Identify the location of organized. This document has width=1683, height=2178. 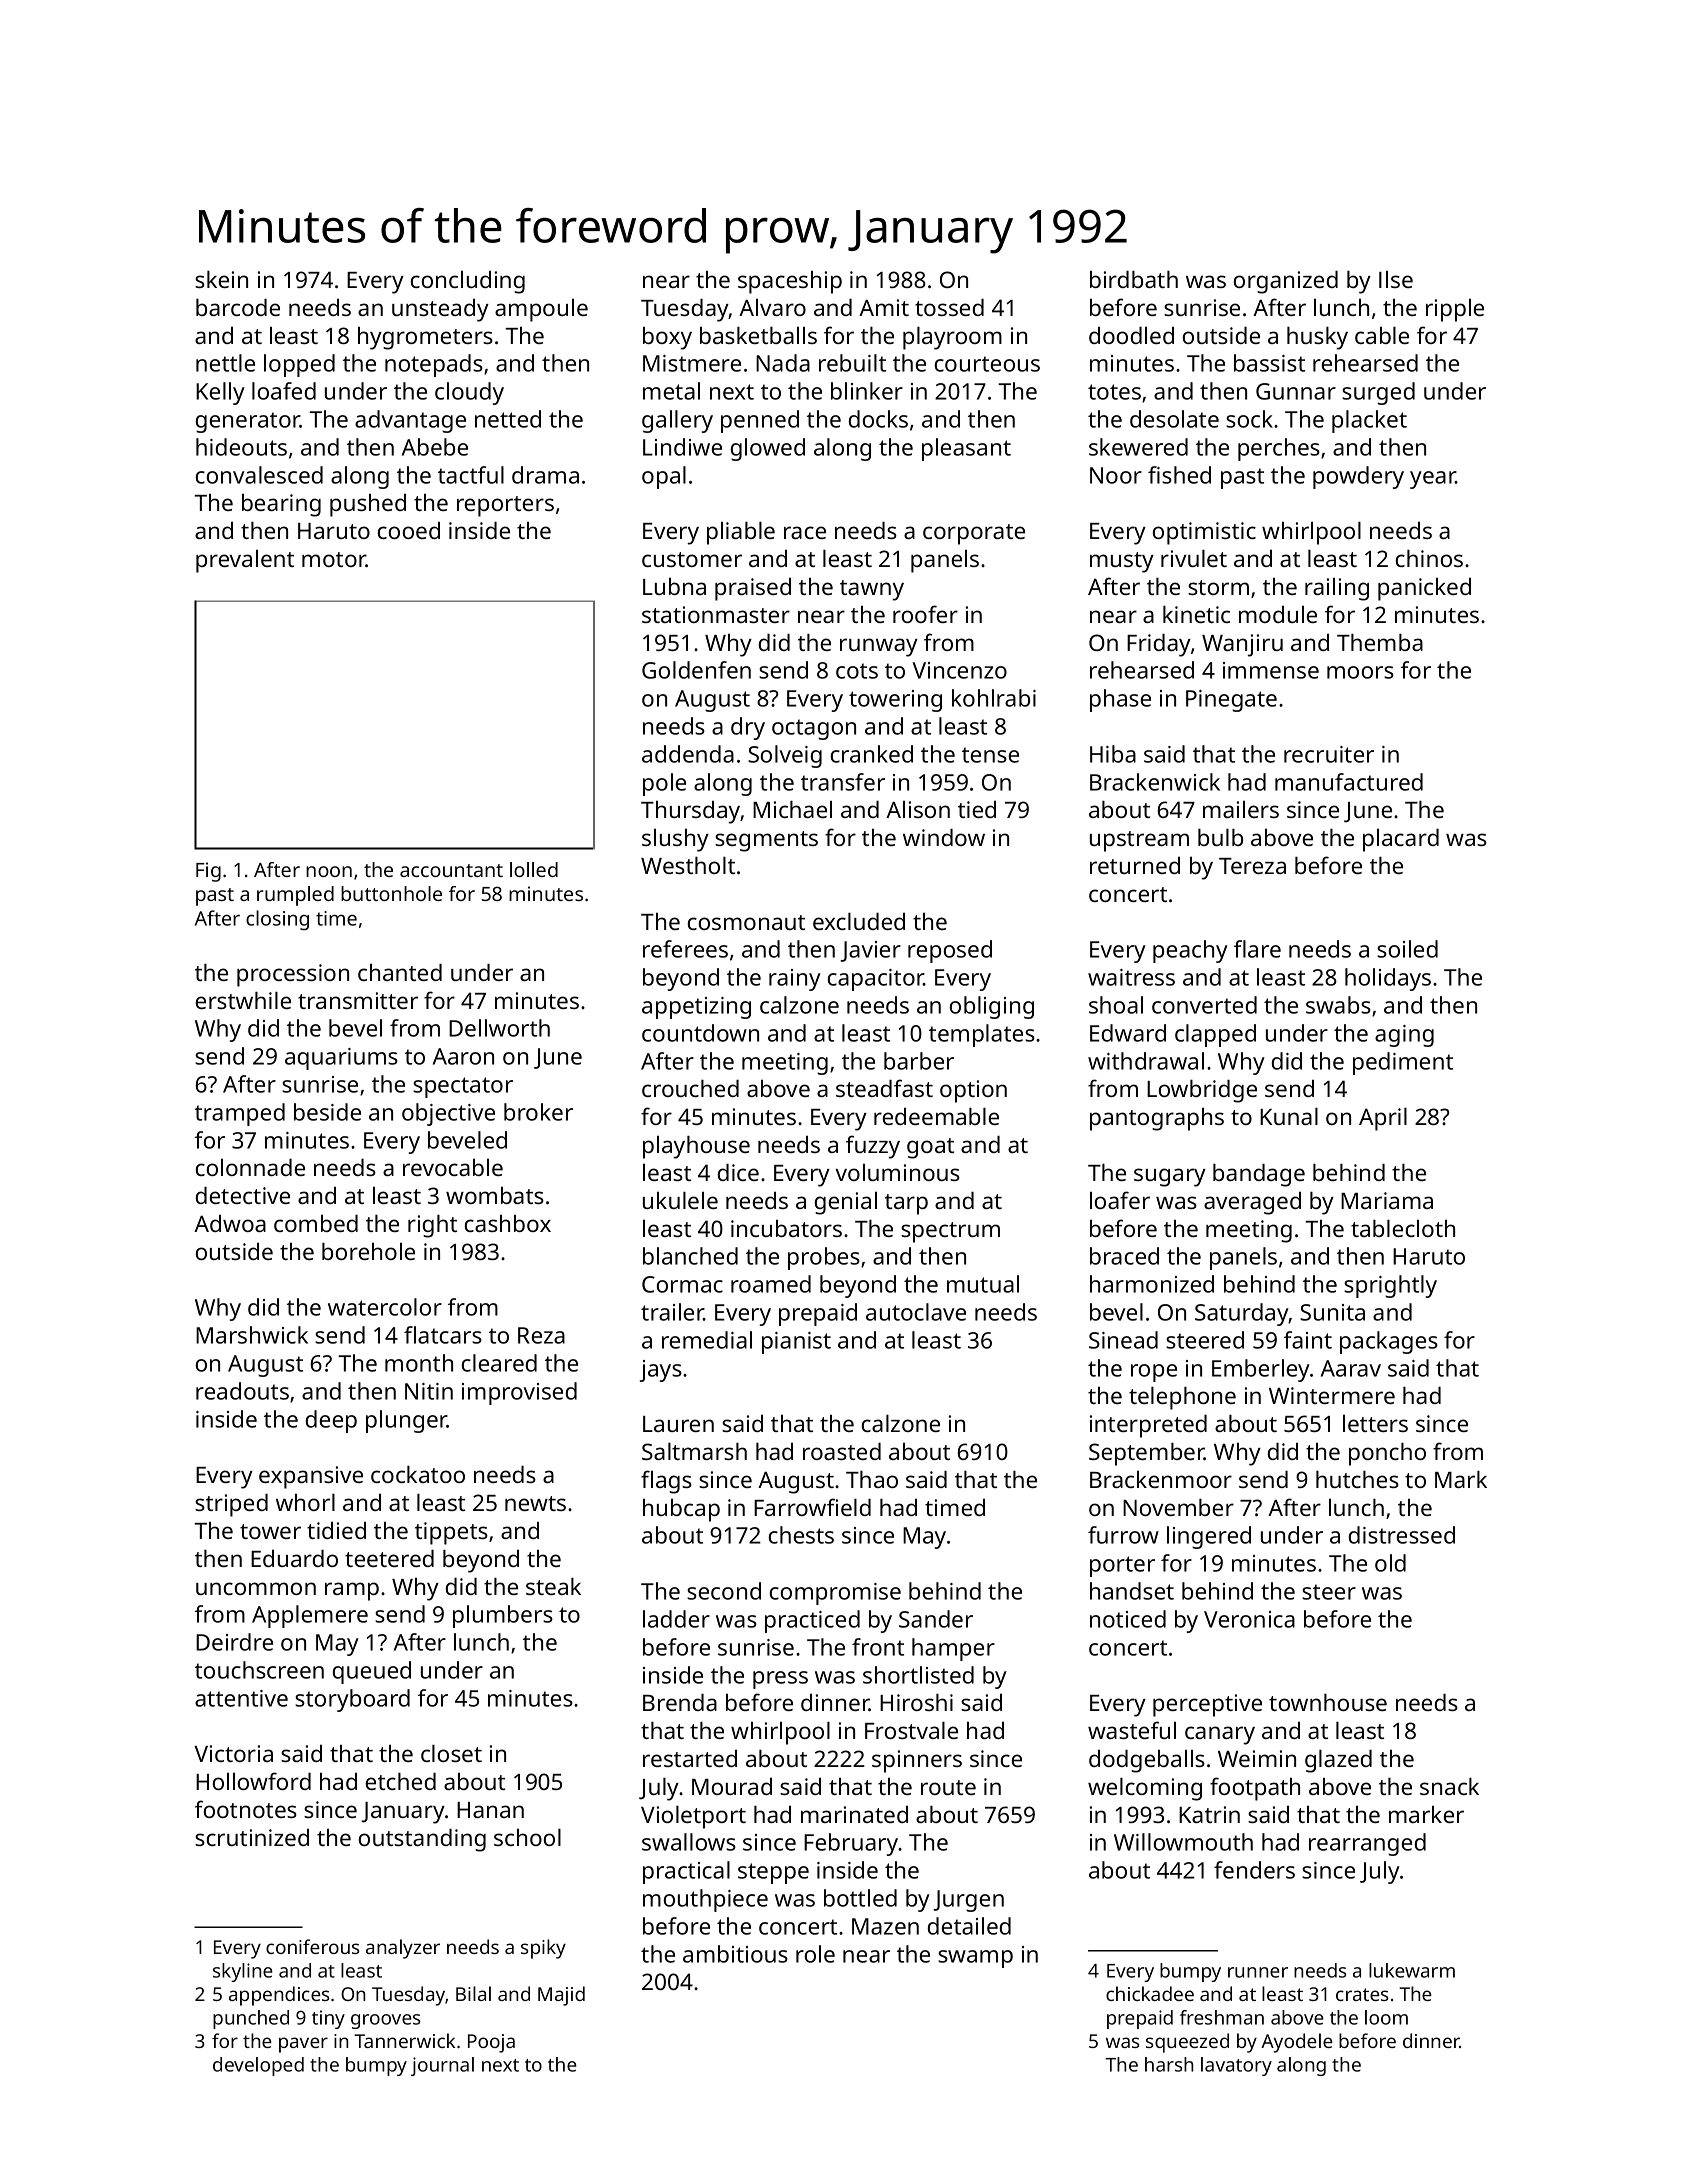
(1286, 282).
